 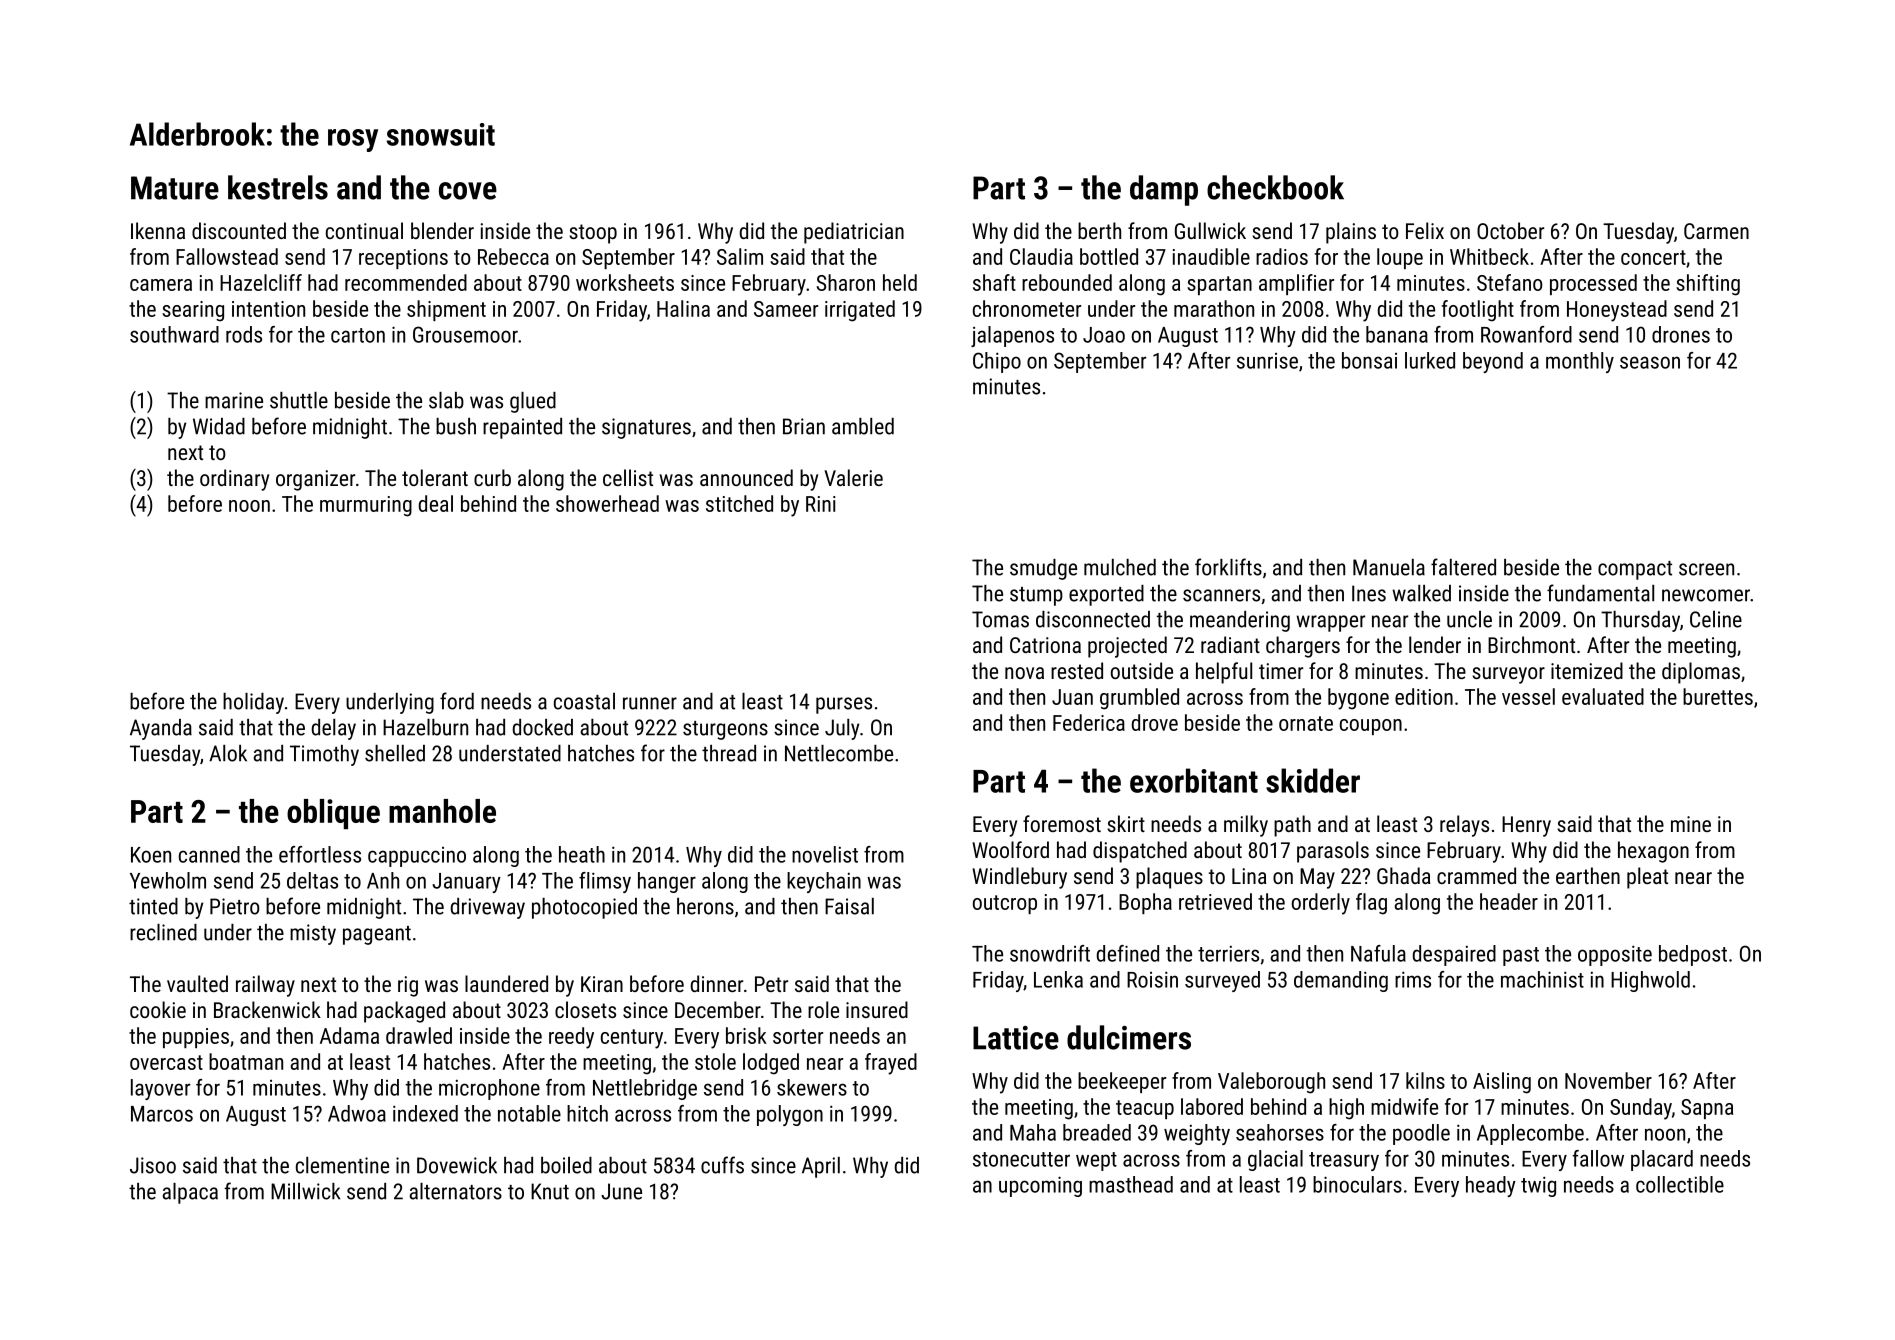 What do you see at coordinates (1635, 570) in the document?
I see `compact` at bounding box center [1635, 570].
